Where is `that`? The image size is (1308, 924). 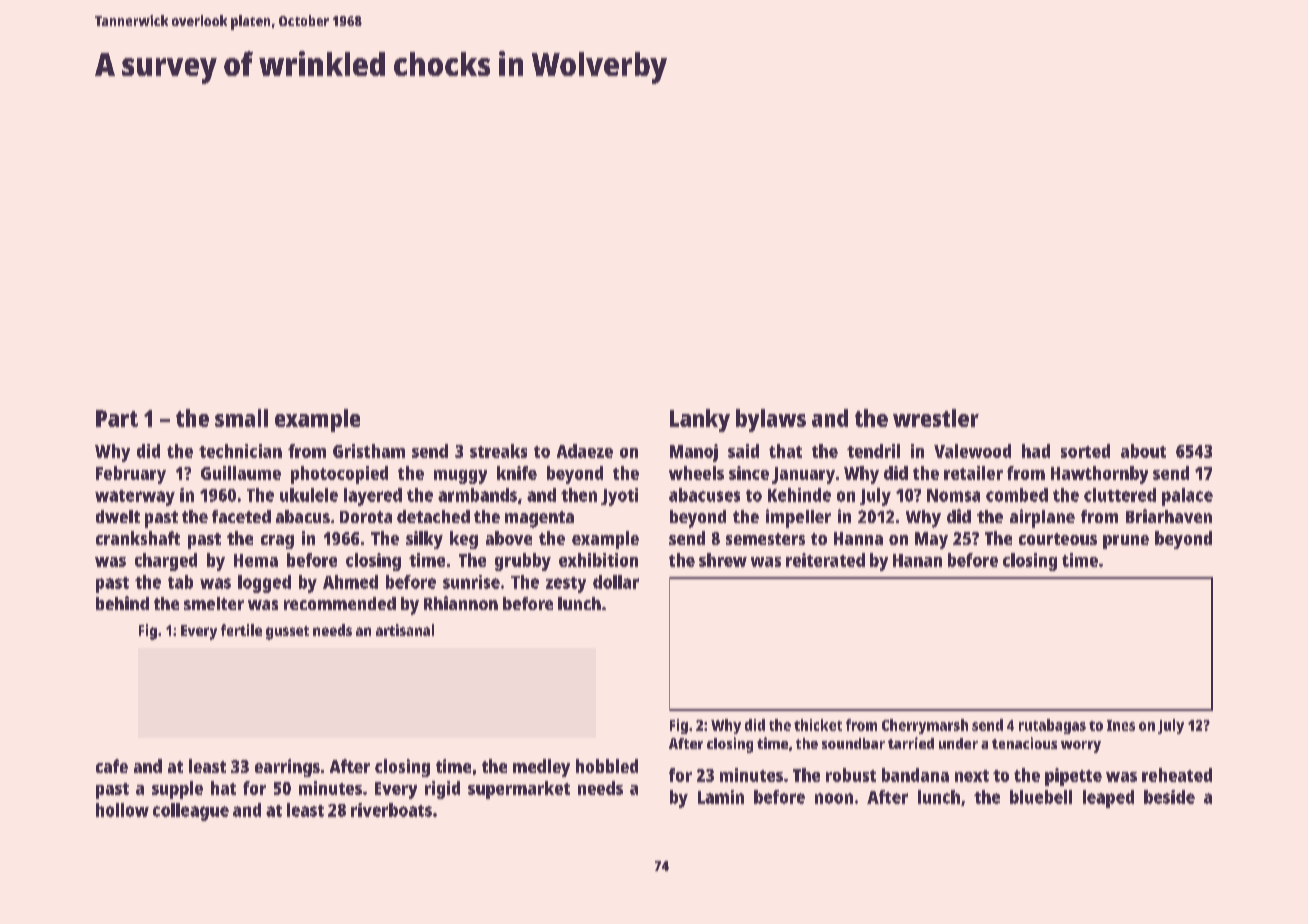 that is located at coordinates (785, 451).
